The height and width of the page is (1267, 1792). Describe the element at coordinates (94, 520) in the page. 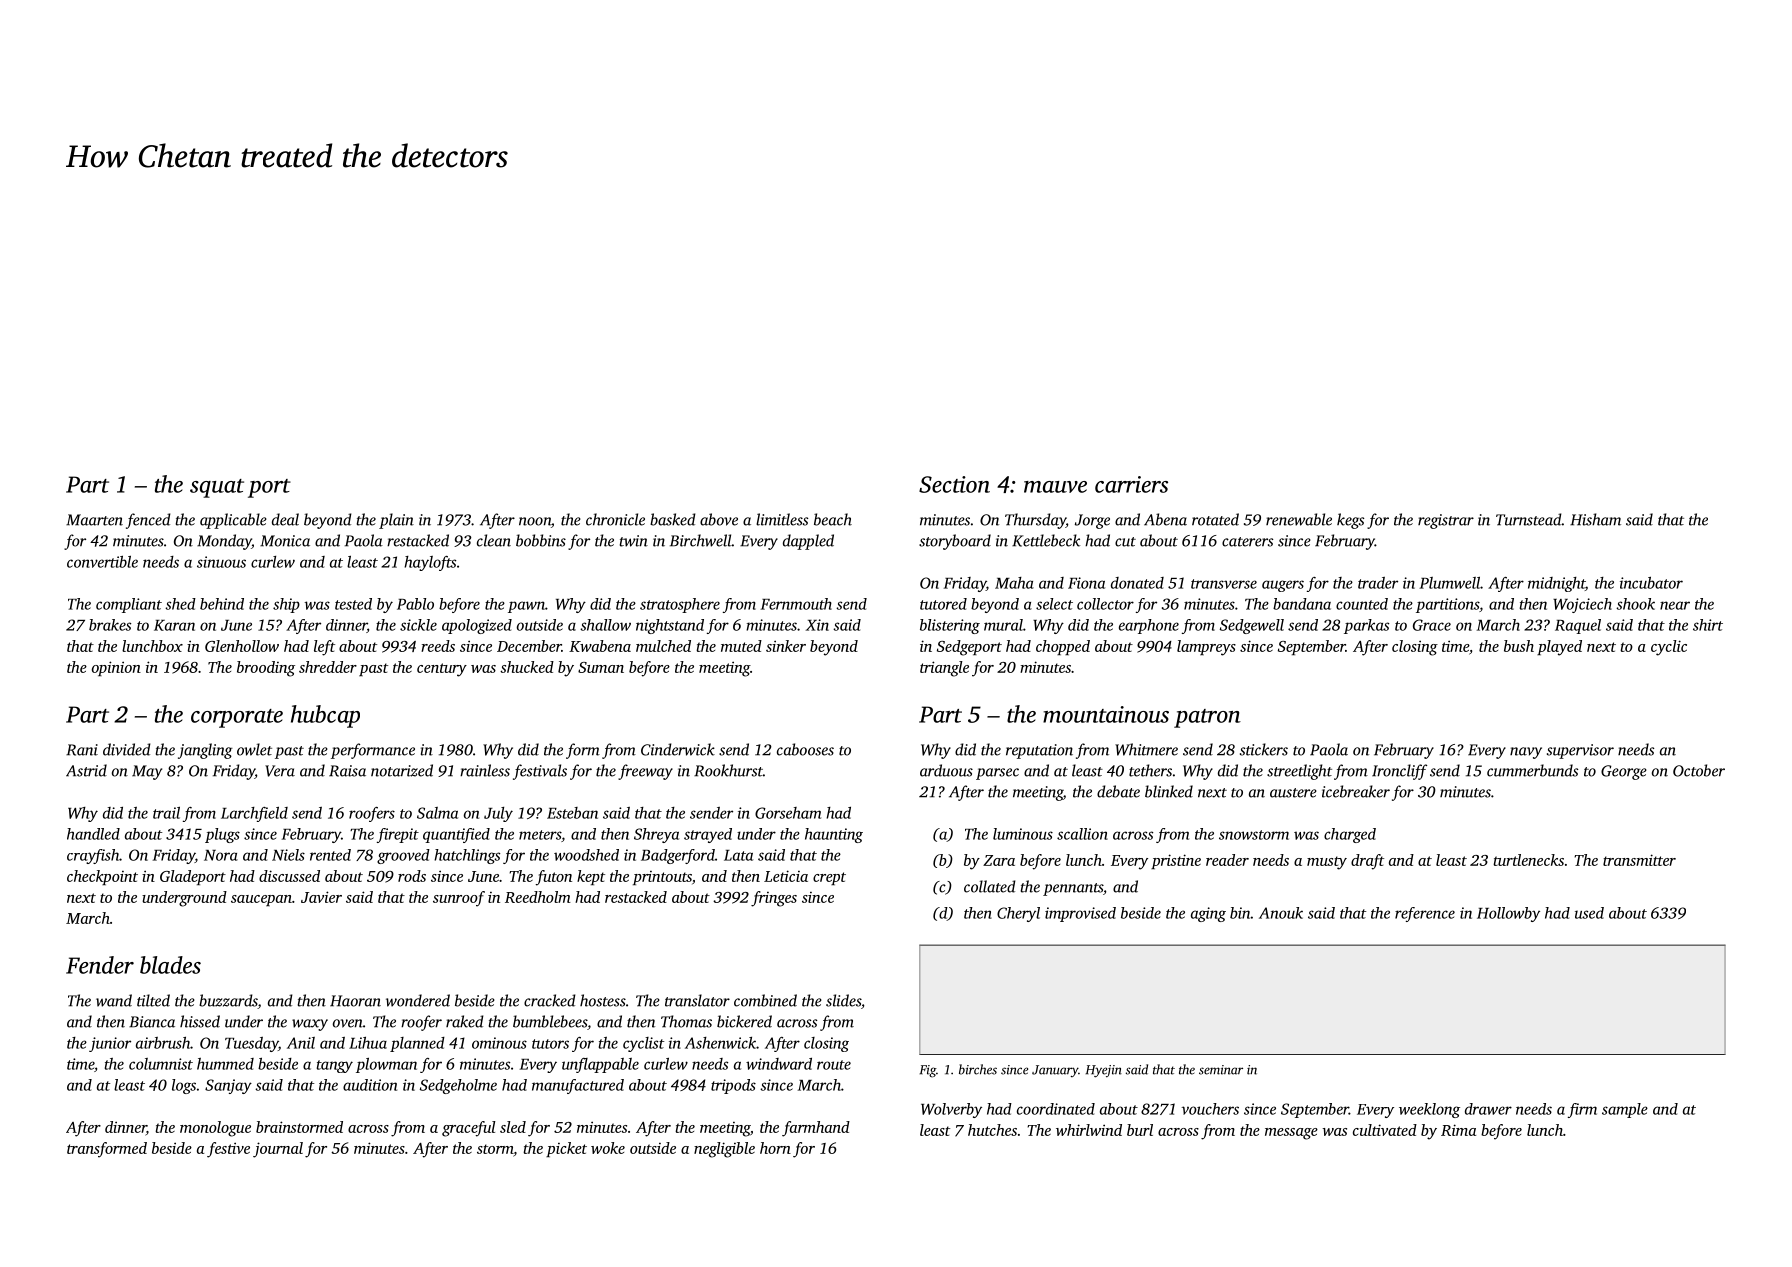

I see `Maarten` at that location.
